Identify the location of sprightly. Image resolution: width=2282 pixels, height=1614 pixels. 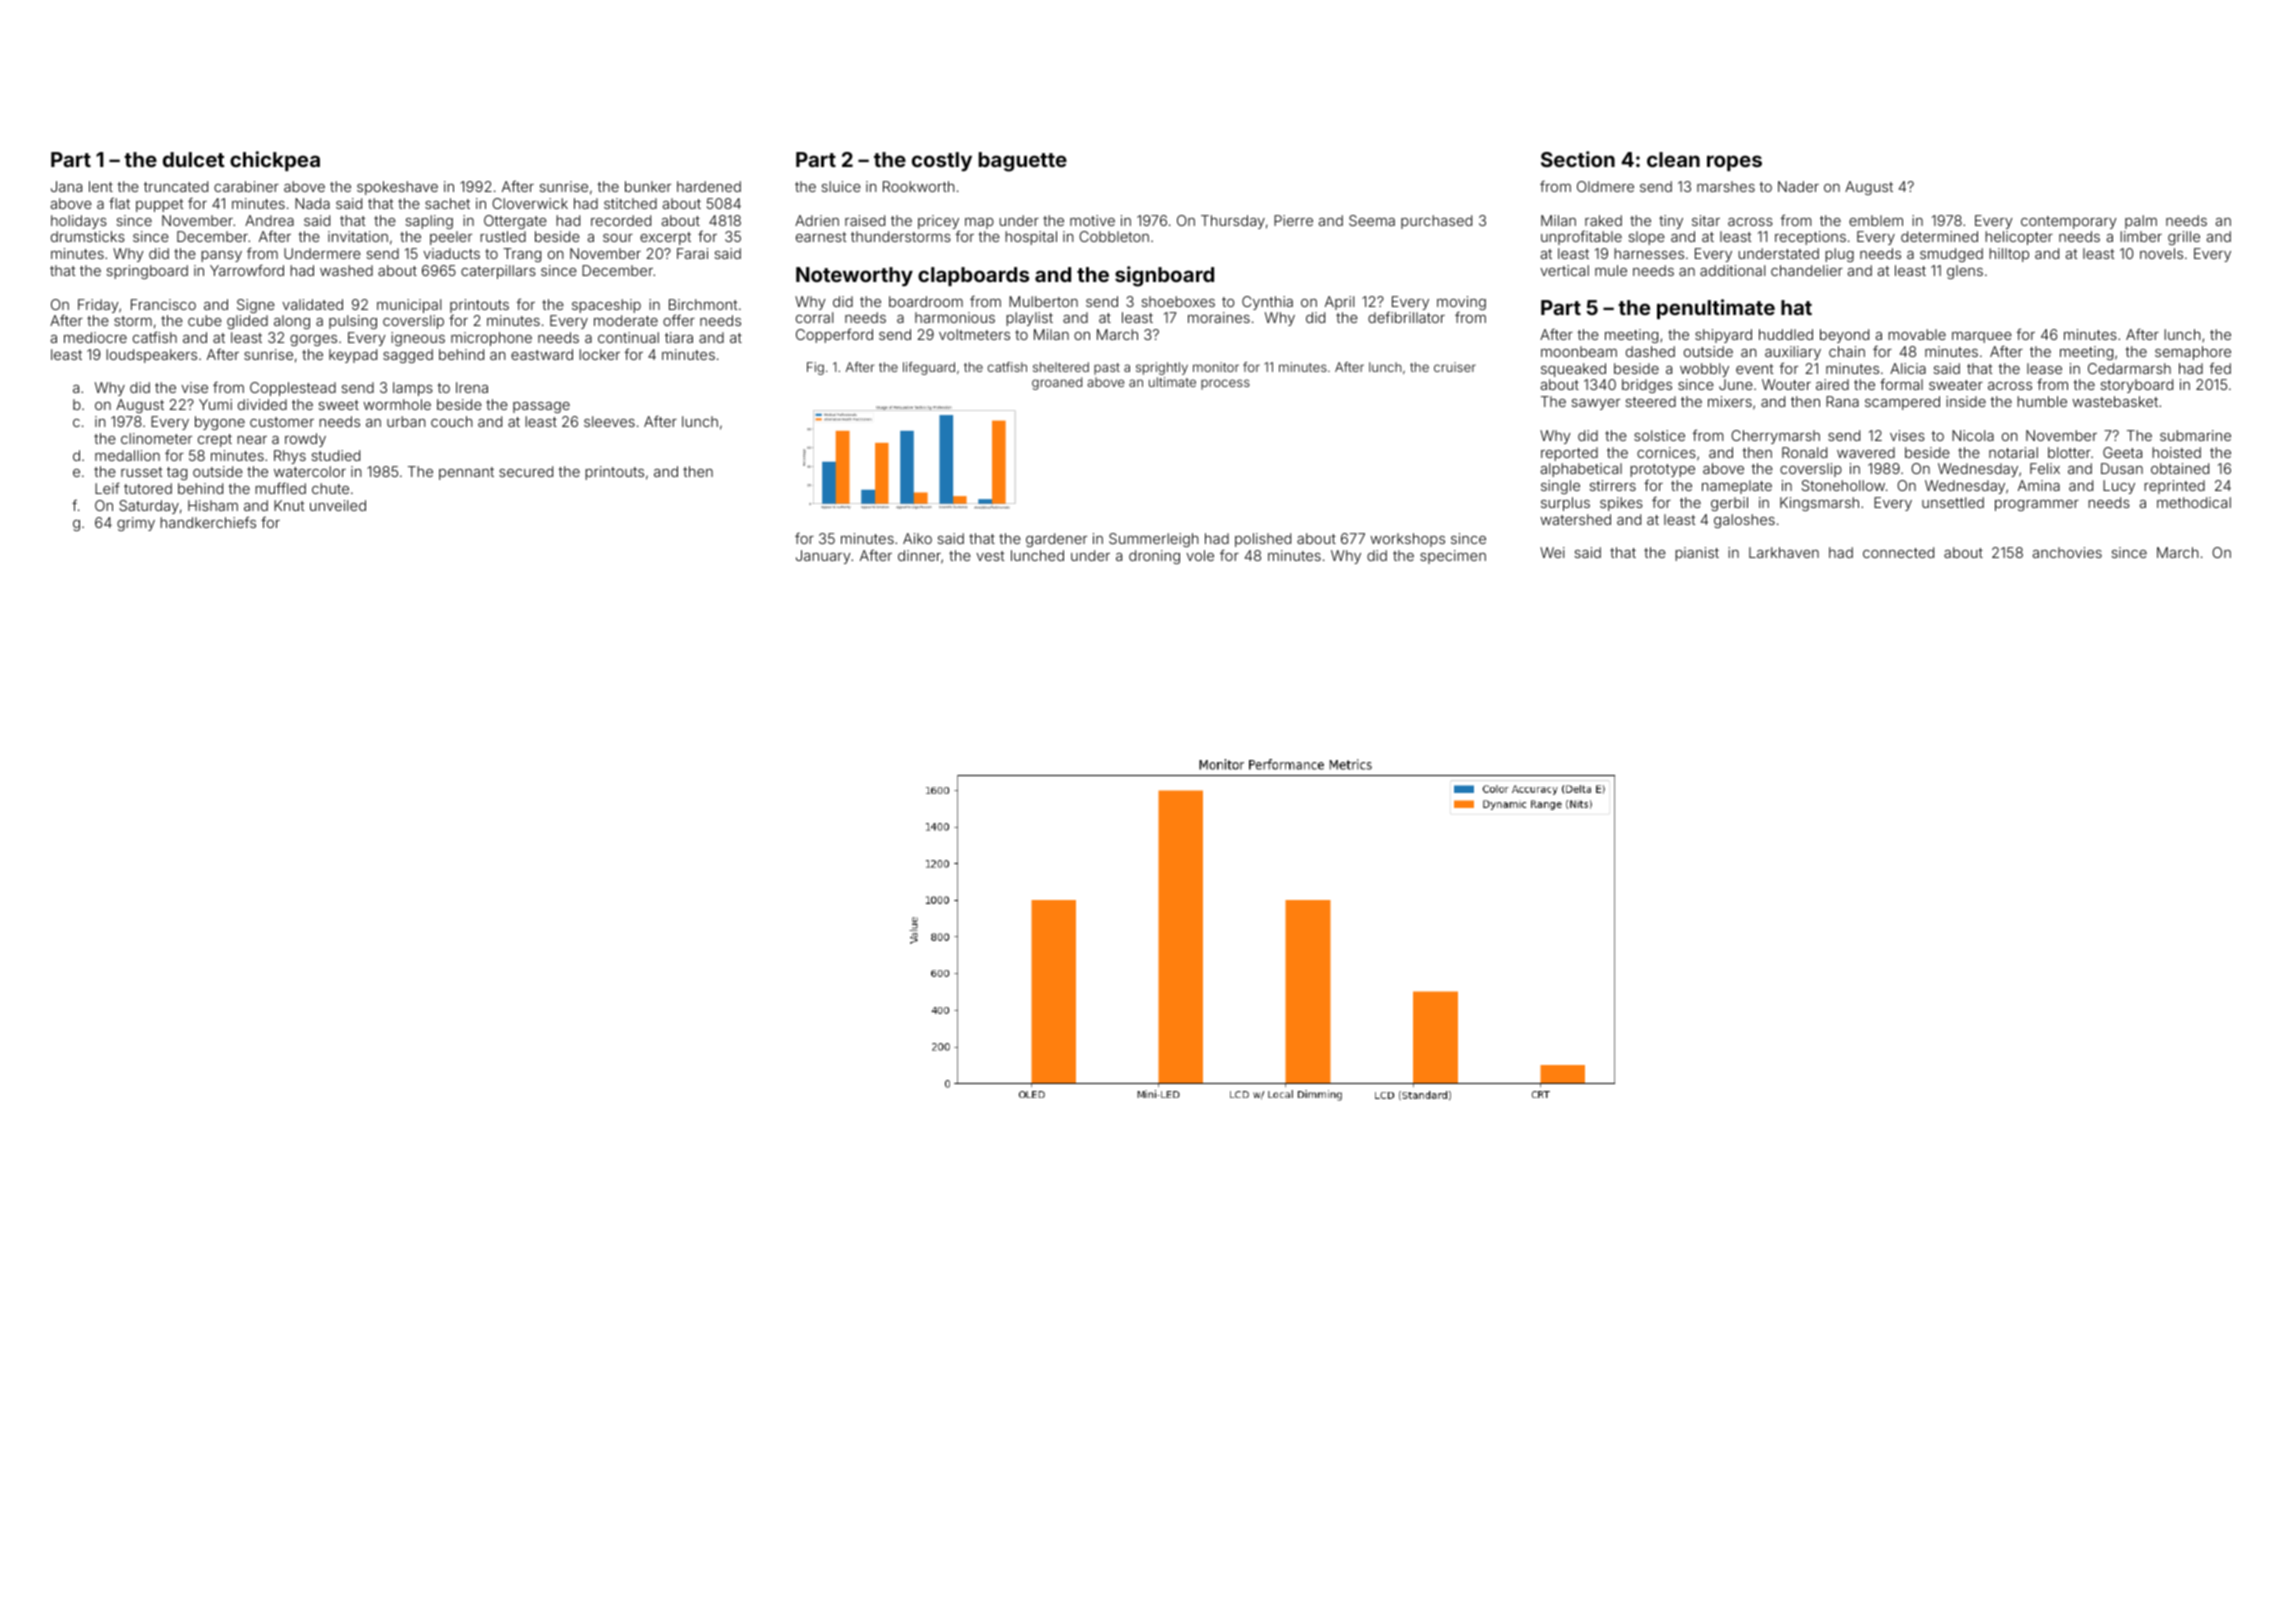
(1162, 368).
